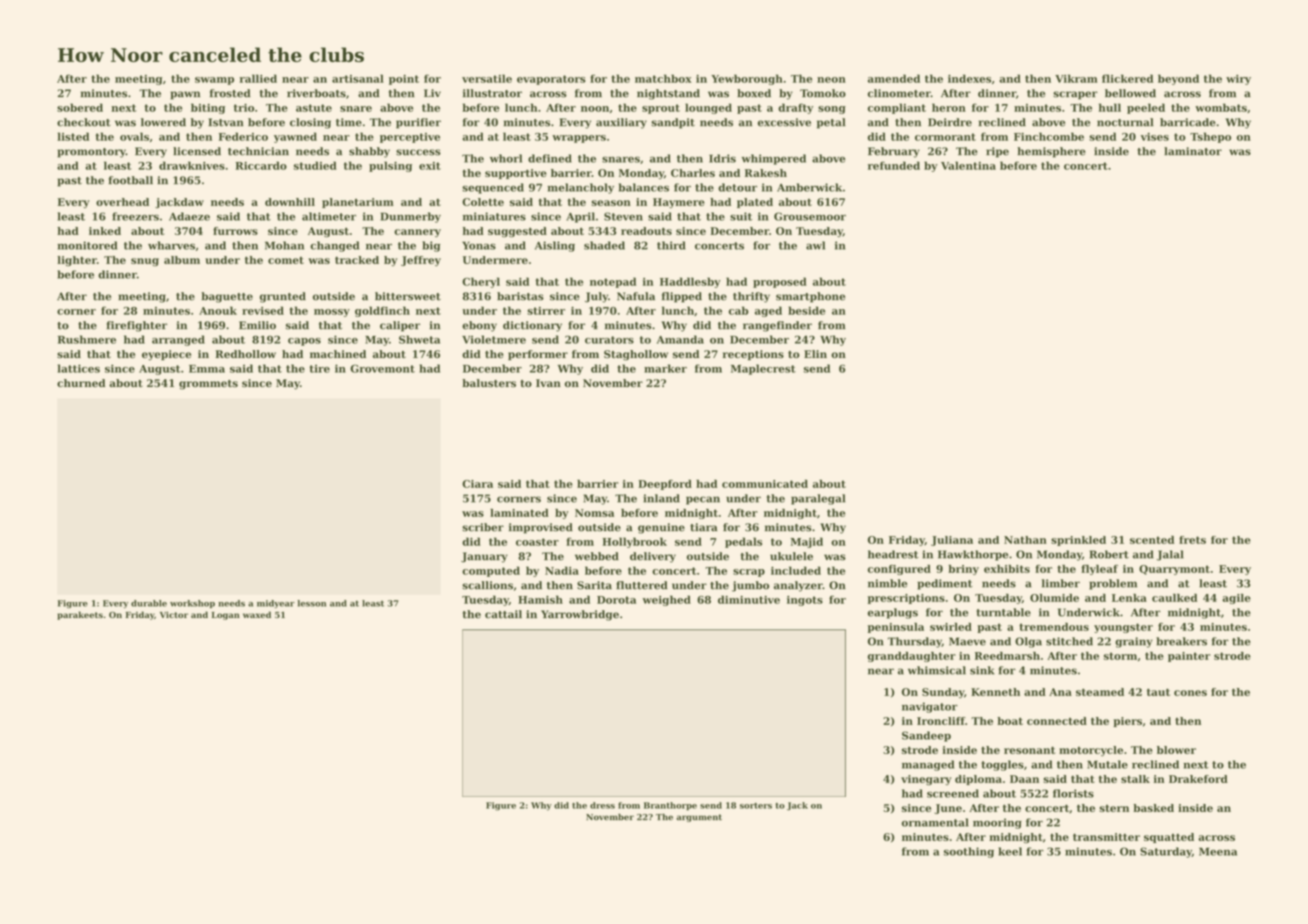  What do you see at coordinates (653, 557) in the screenshot?
I see `delivery` at bounding box center [653, 557].
